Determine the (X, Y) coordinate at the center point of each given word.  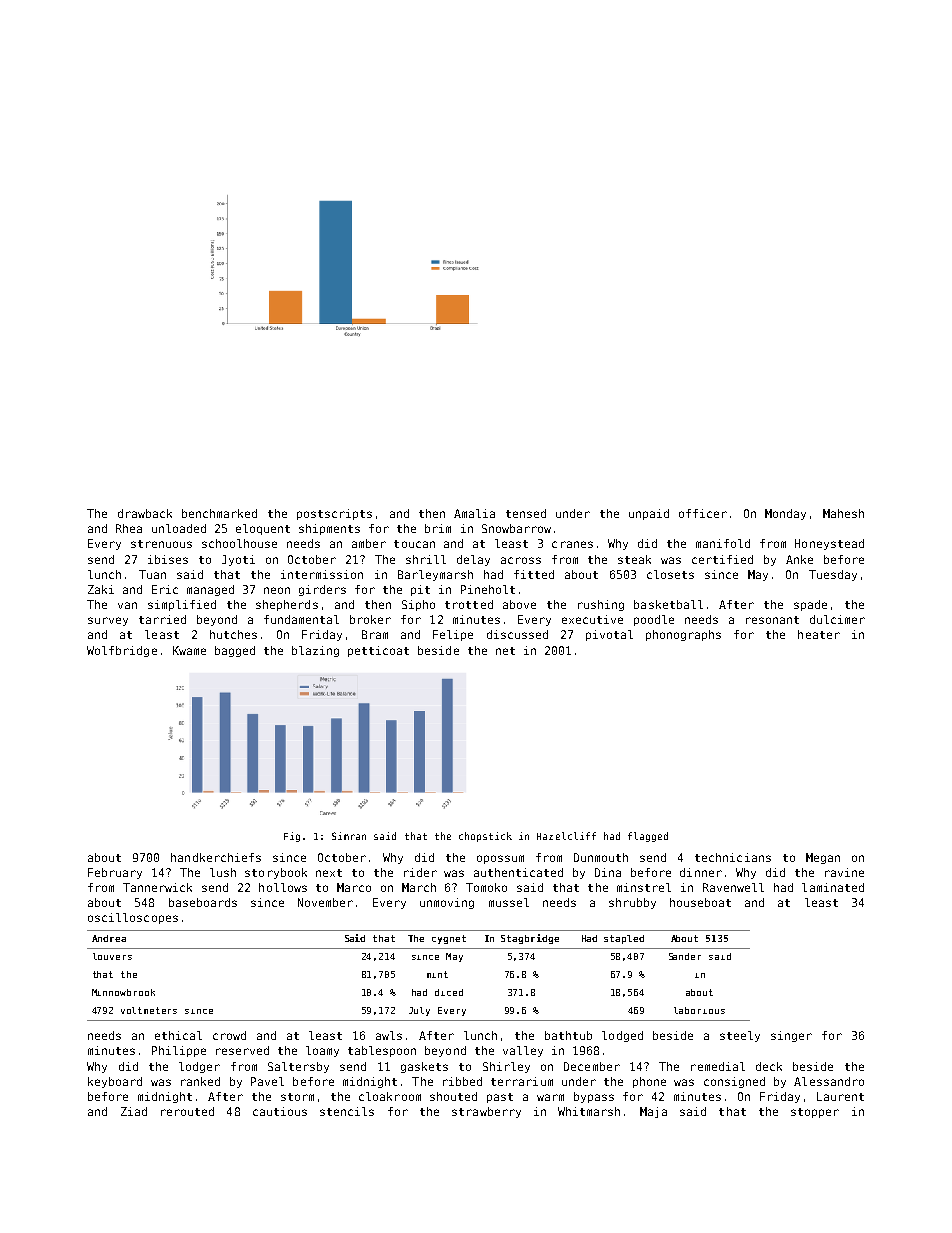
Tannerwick (157, 887)
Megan (823, 858)
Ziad (134, 1111)
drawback (145, 513)
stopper (815, 1113)
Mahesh (843, 513)
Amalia (474, 513)
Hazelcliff (566, 836)
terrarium (522, 1081)
